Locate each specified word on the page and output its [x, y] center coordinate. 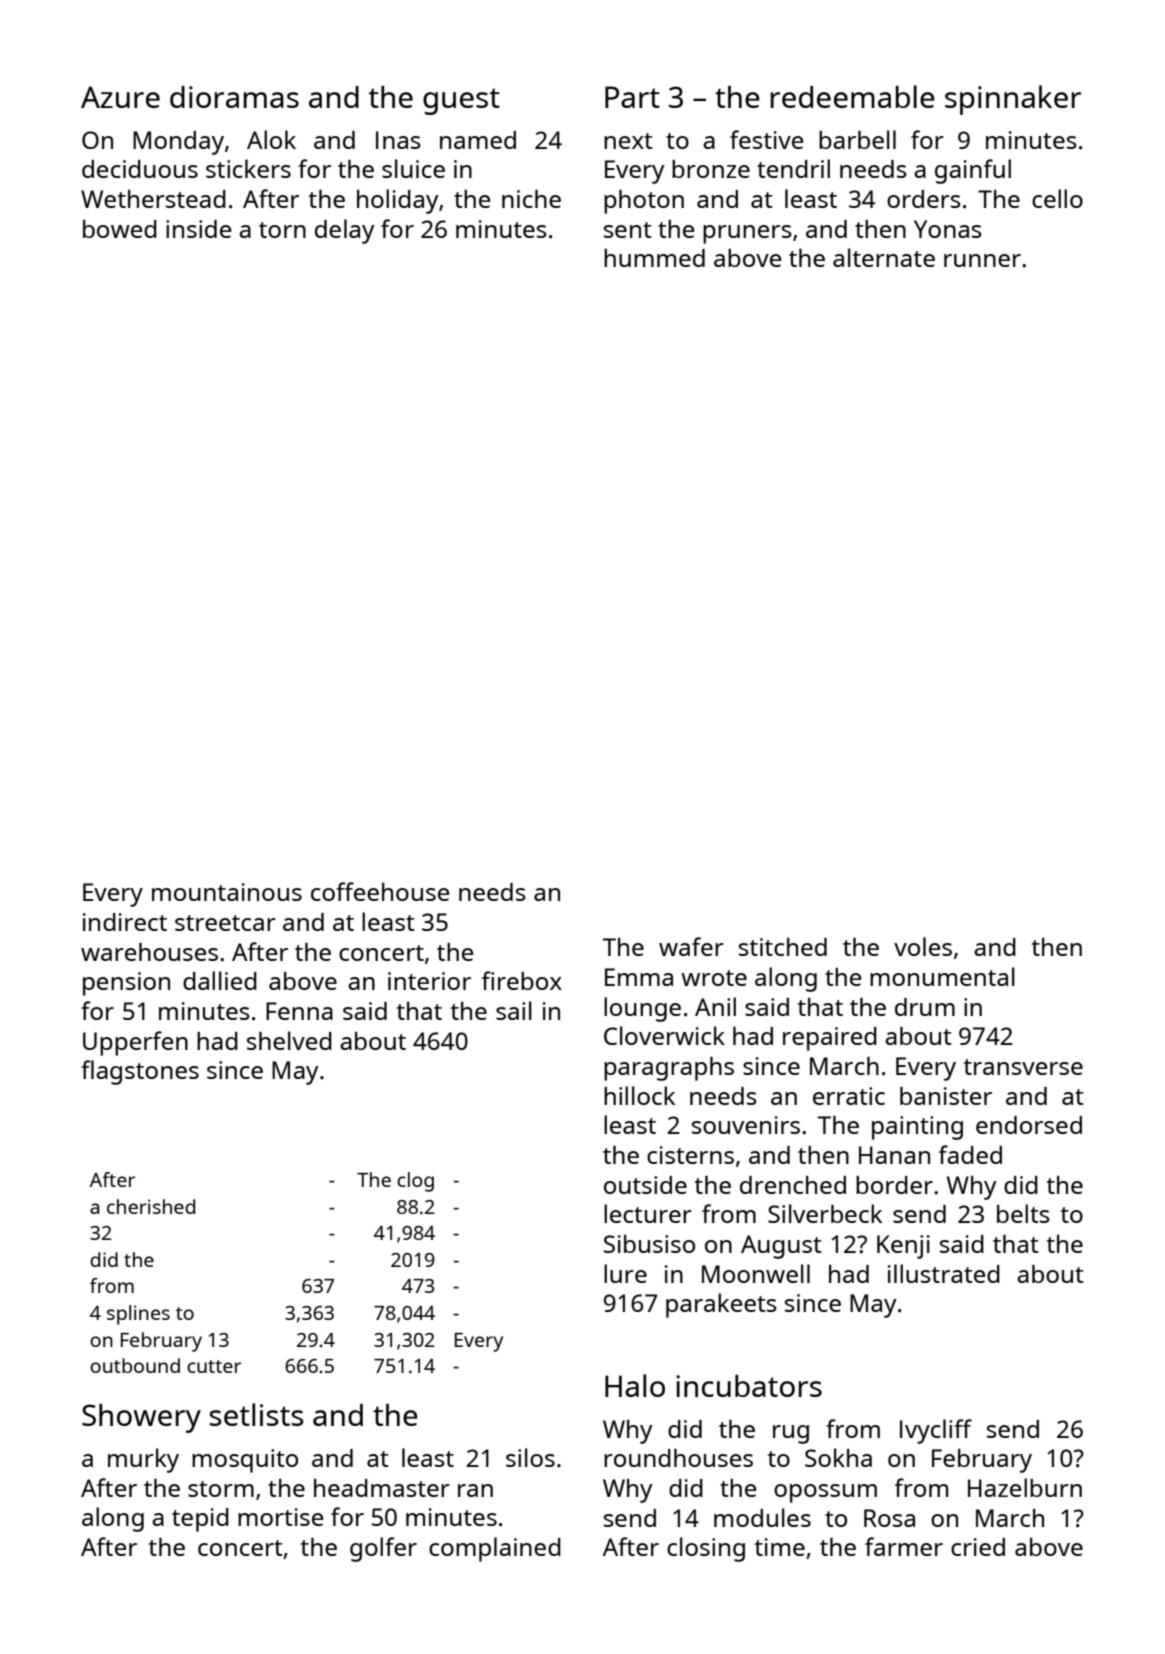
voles [923, 946]
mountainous [227, 892]
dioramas [234, 97]
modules [762, 1517]
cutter [214, 1366]
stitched [783, 947]
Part [632, 97]
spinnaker [1013, 100]
